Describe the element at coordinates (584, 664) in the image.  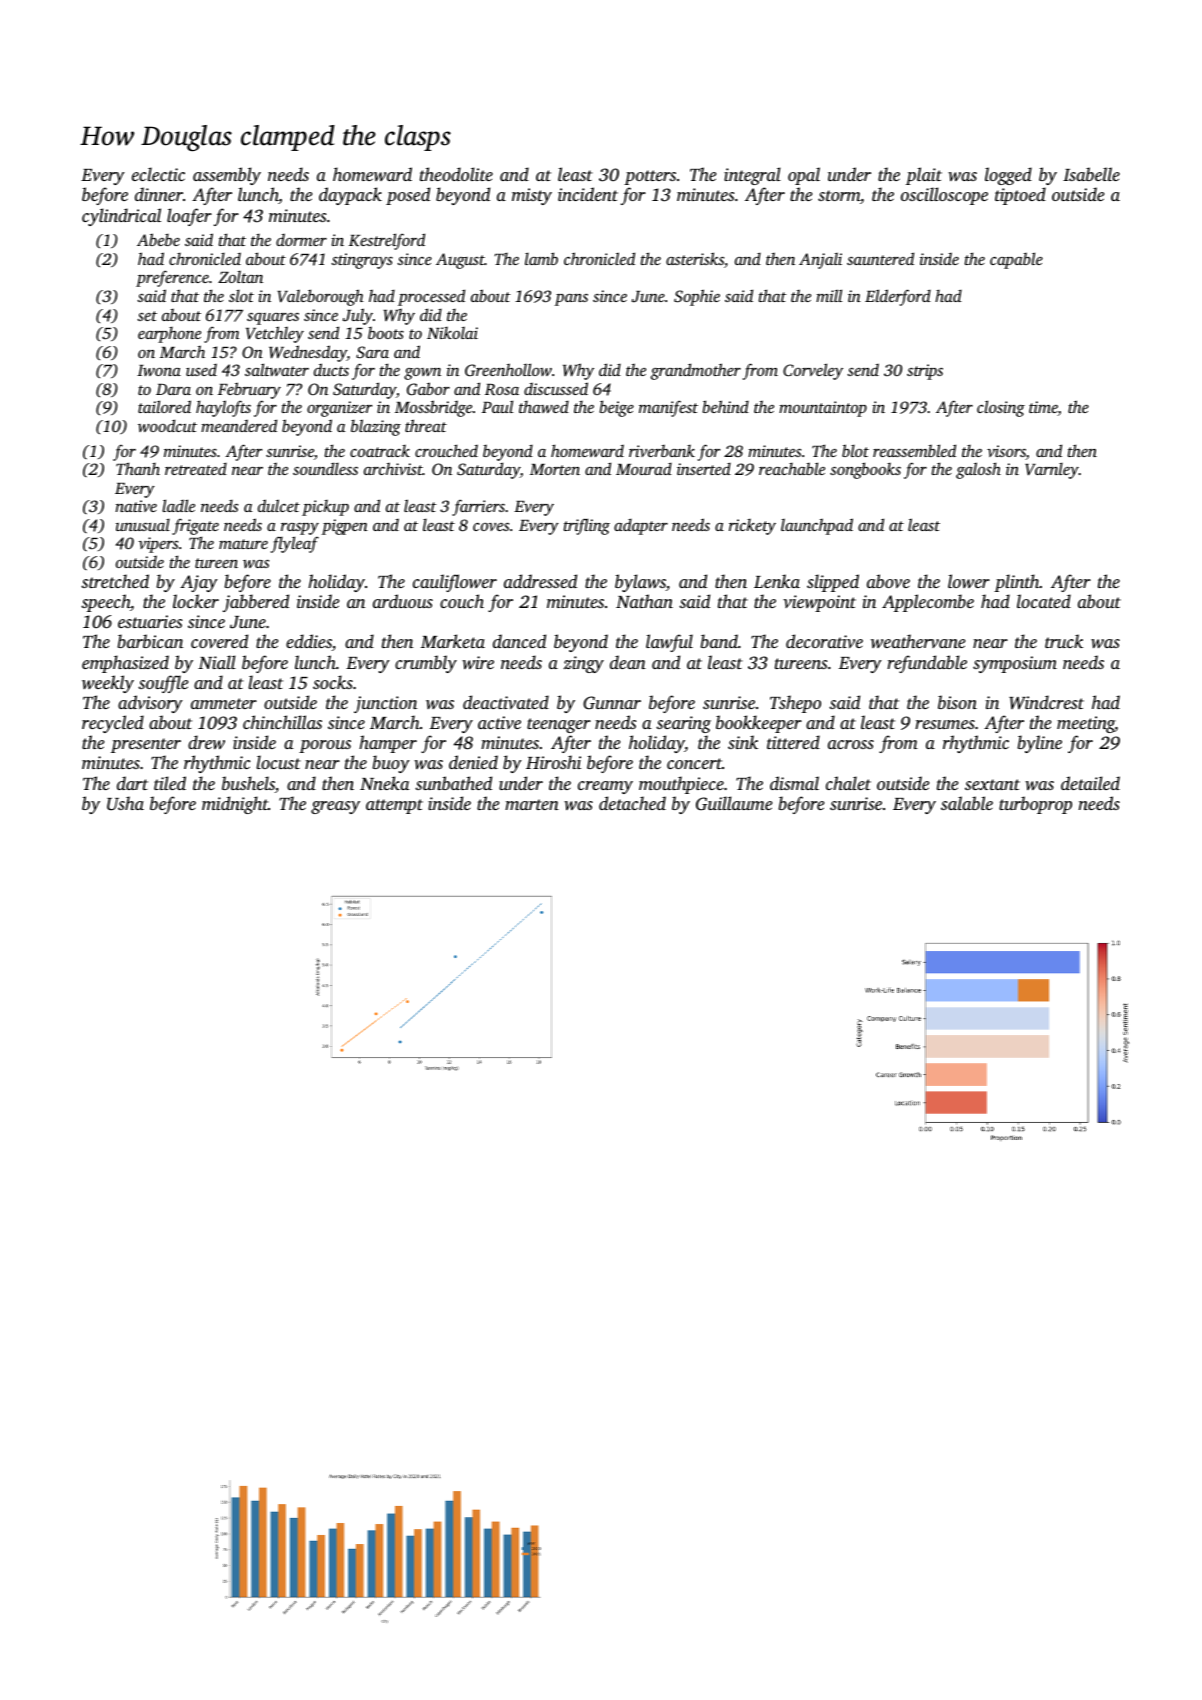
I see `zingy` at that location.
